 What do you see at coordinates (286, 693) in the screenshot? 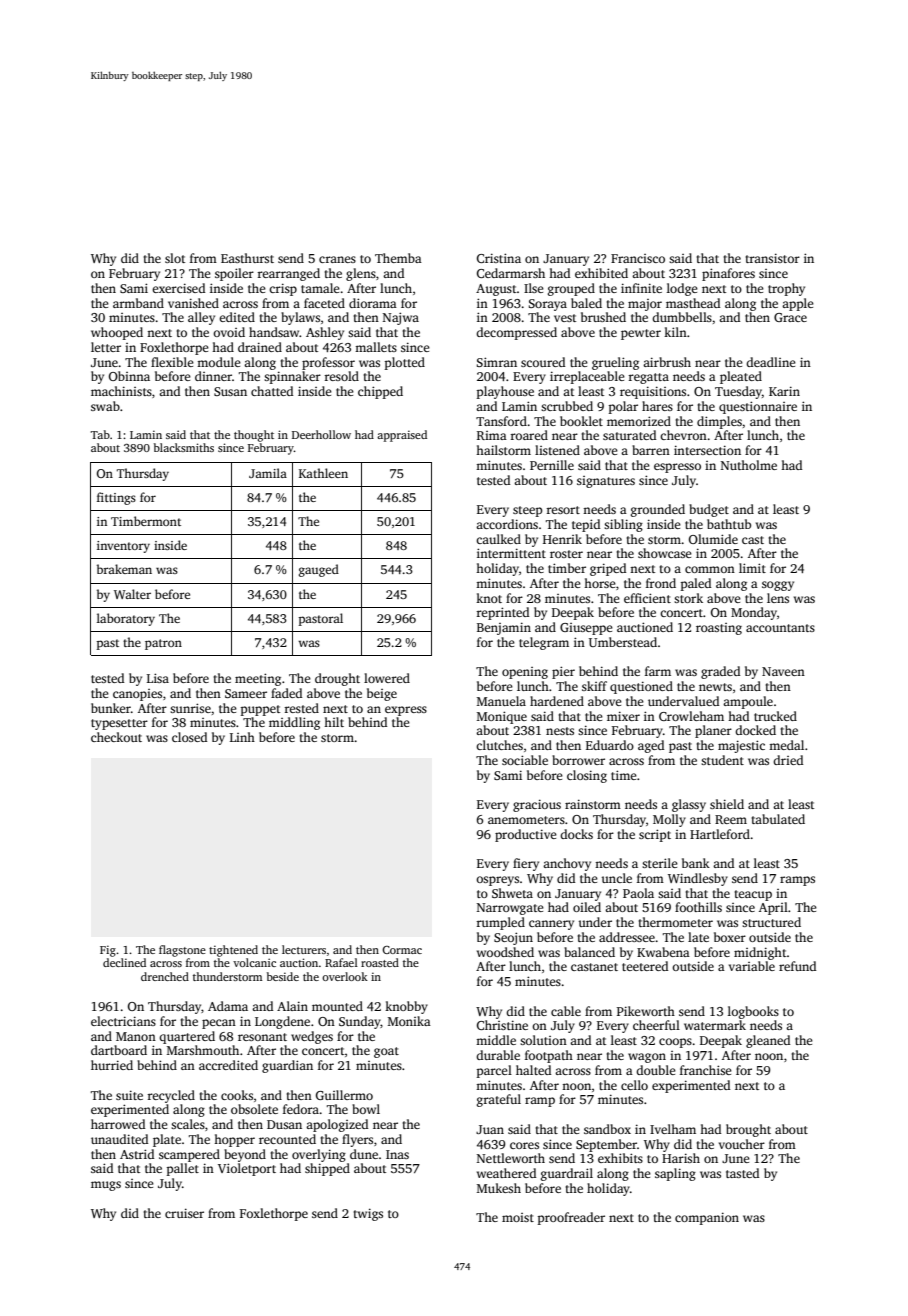
I see `faded` at bounding box center [286, 693].
